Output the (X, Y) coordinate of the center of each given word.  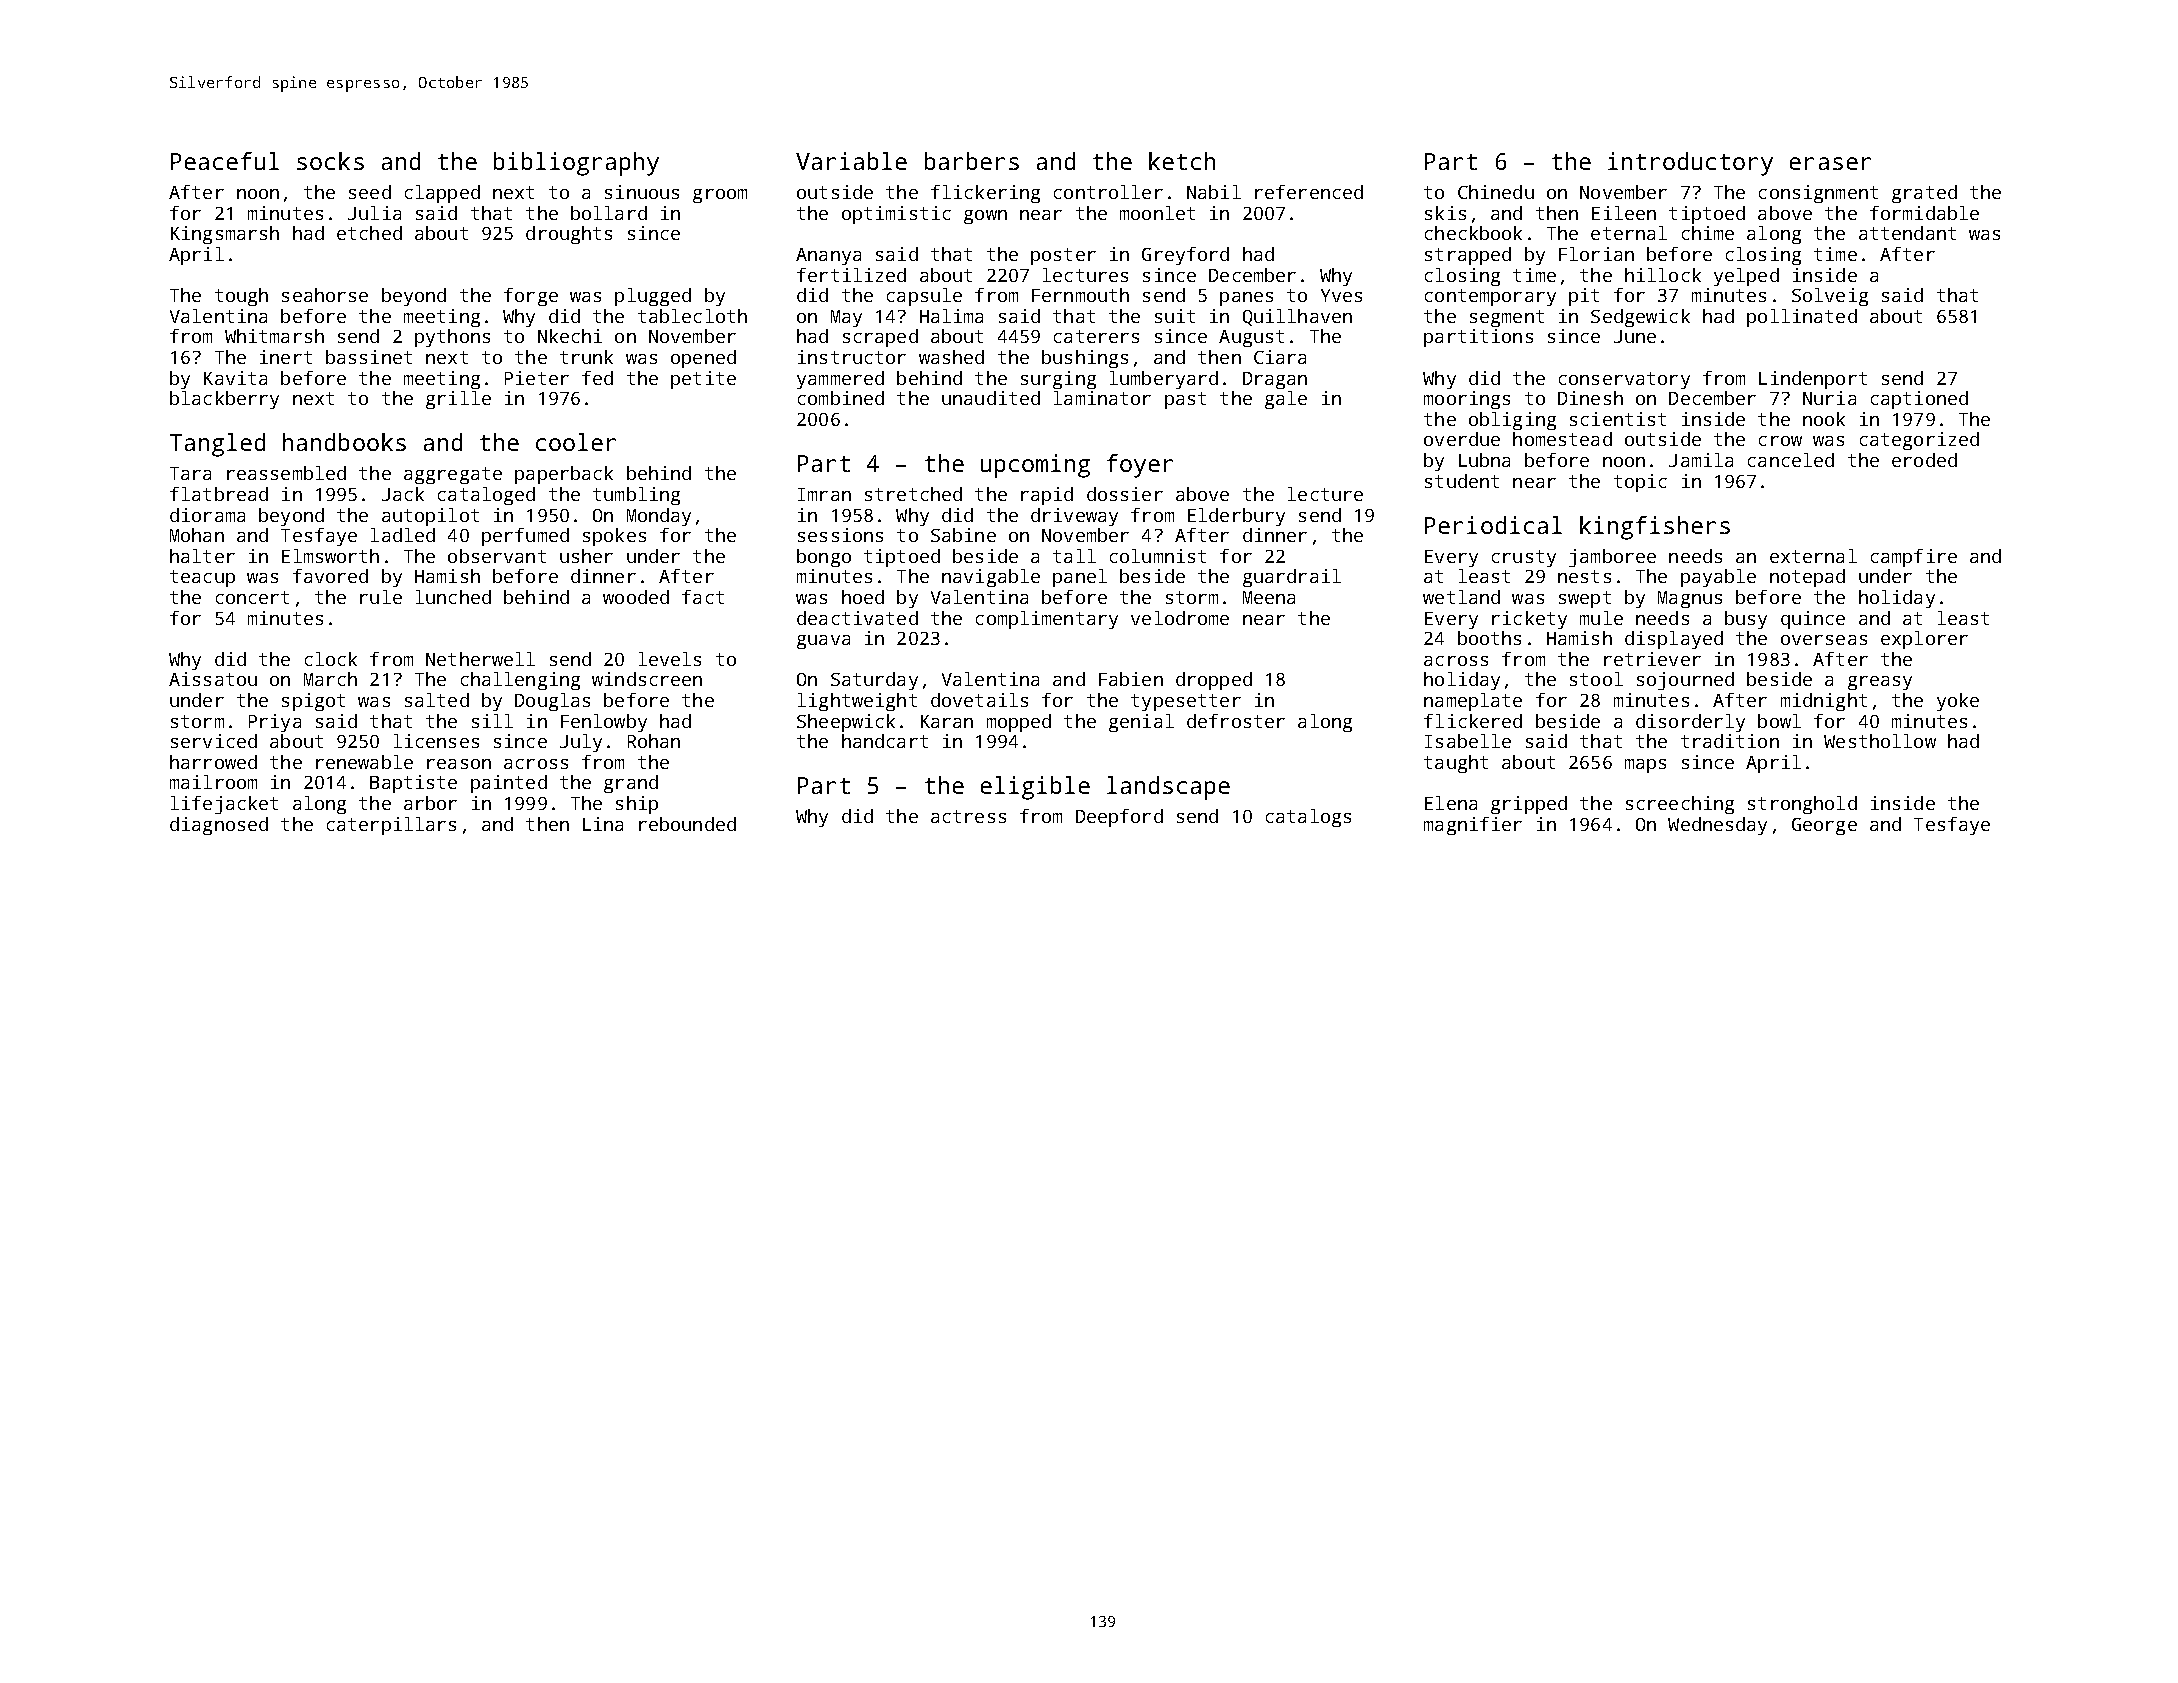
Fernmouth (1080, 295)
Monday (659, 517)
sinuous (642, 192)
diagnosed (219, 826)
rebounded (687, 824)
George (1824, 826)
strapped (1468, 256)
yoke (1958, 702)
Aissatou (213, 679)
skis (1445, 213)
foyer (1140, 466)
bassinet (369, 357)
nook (1824, 419)
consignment (1818, 194)
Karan (947, 721)
